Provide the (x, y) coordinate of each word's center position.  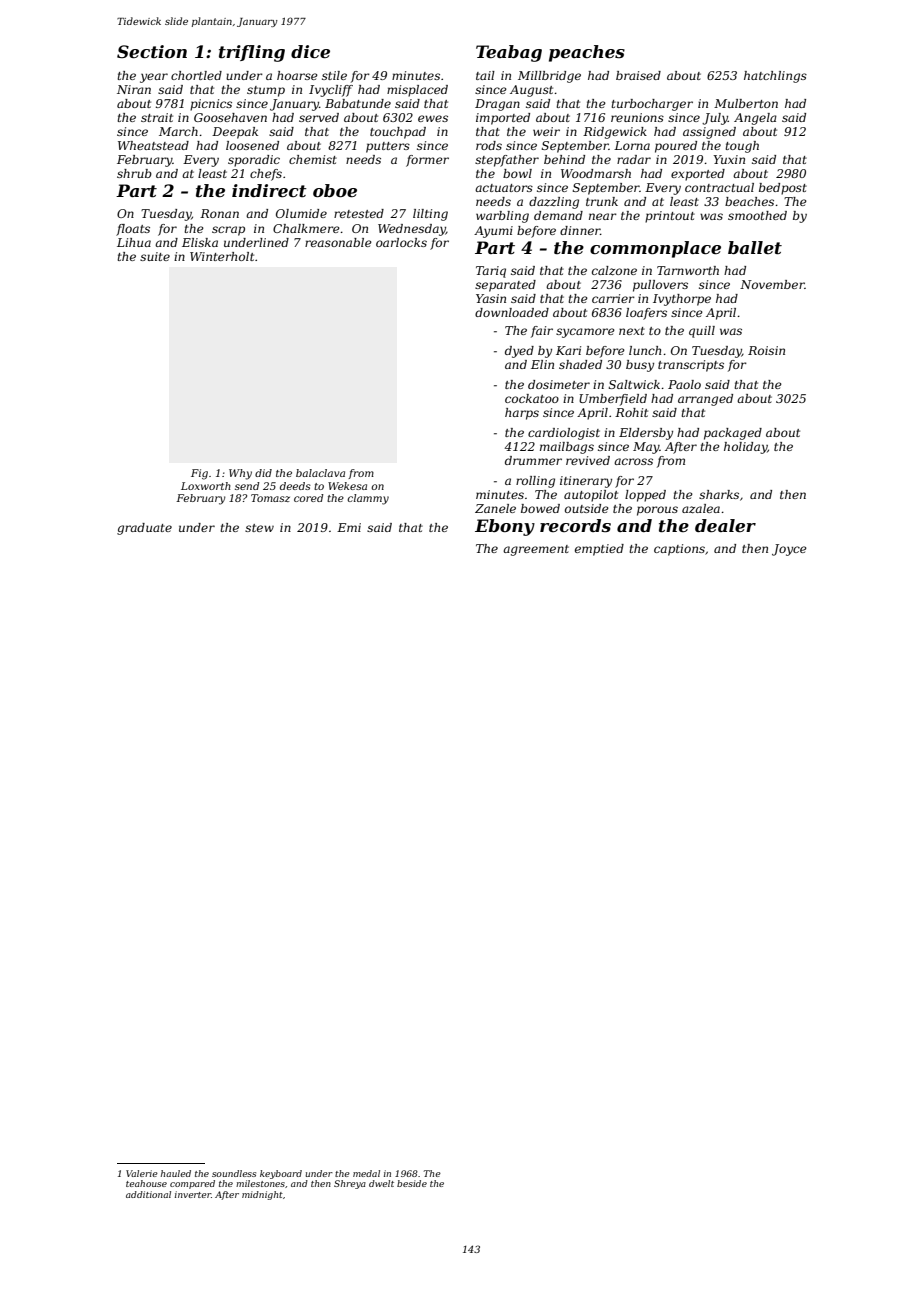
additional (148, 1194)
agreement (536, 550)
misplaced (417, 91)
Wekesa (347, 486)
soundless (234, 1173)
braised (638, 75)
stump (266, 91)
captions (679, 550)
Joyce (789, 550)
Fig (199, 474)
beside (412, 1183)
